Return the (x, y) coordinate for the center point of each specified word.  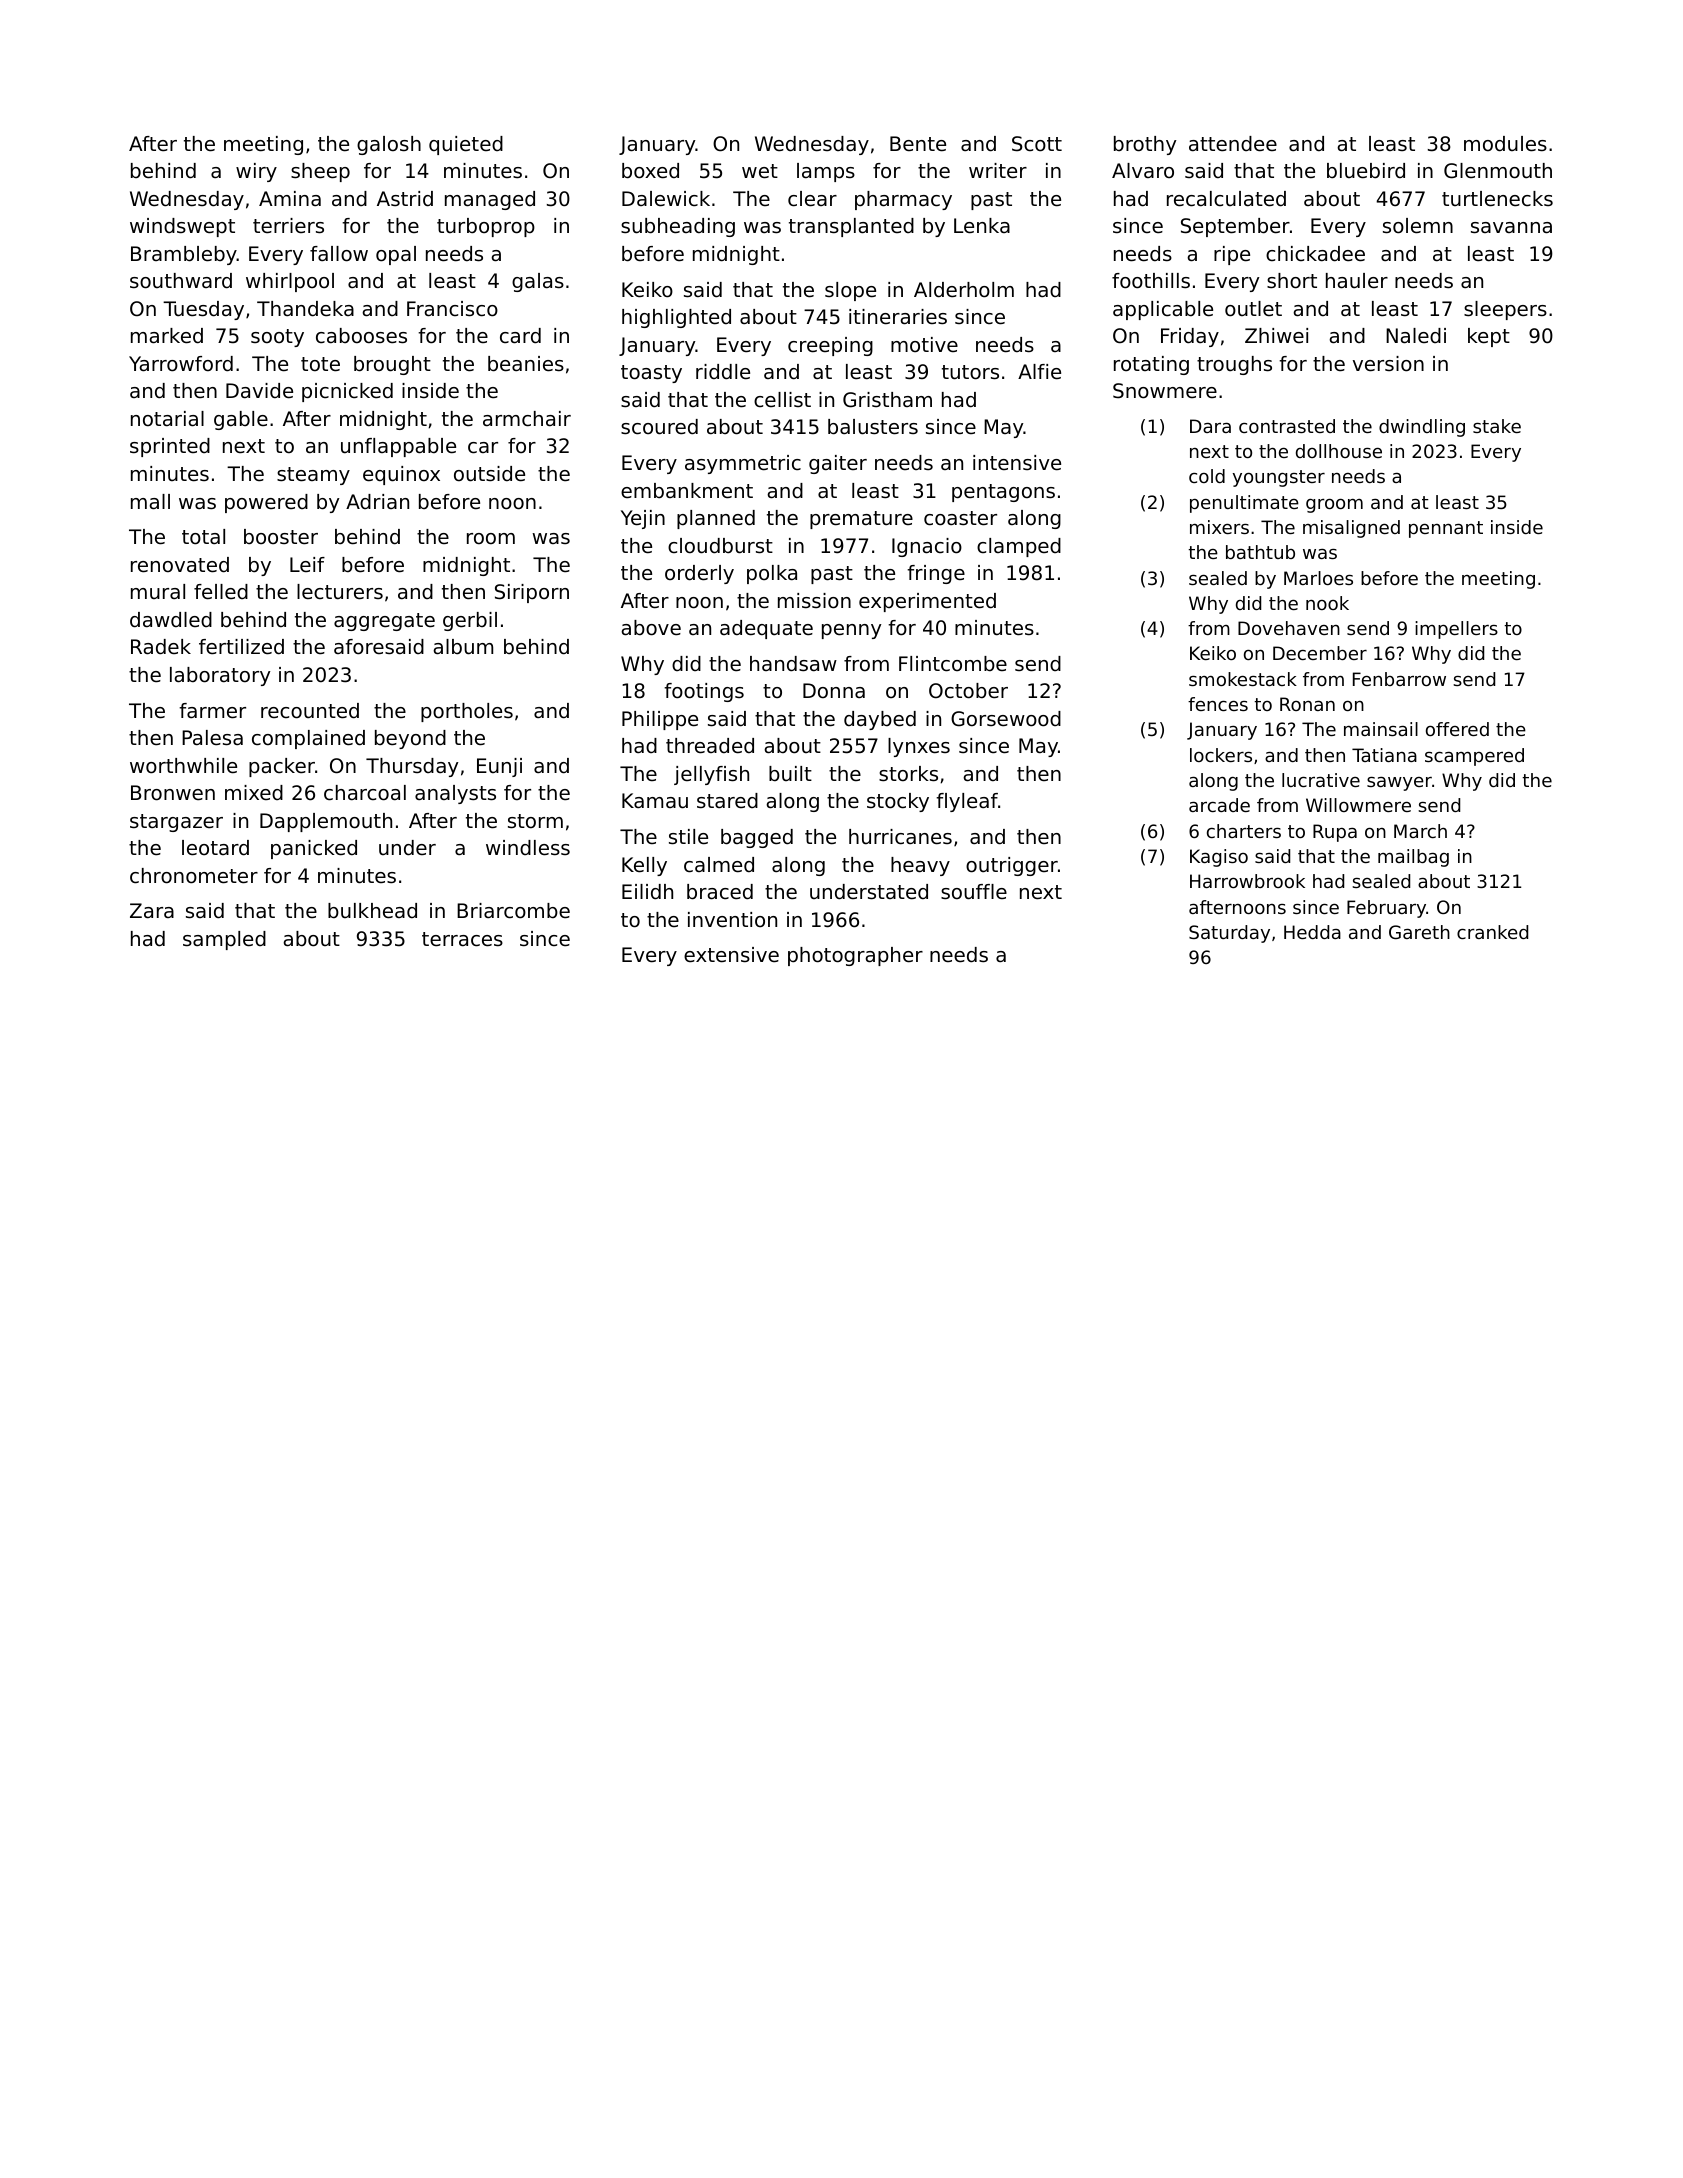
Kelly (644, 866)
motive (924, 344)
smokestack (1243, 679)
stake (1497, 426)
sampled (224, 940)
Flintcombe (953, 664)
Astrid (405, 199)
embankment (687, 491)
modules (1505, 144)
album (463, 647)
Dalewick (666, 199)
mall (150, 502)
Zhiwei (1276, 335)
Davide (259, 391)
